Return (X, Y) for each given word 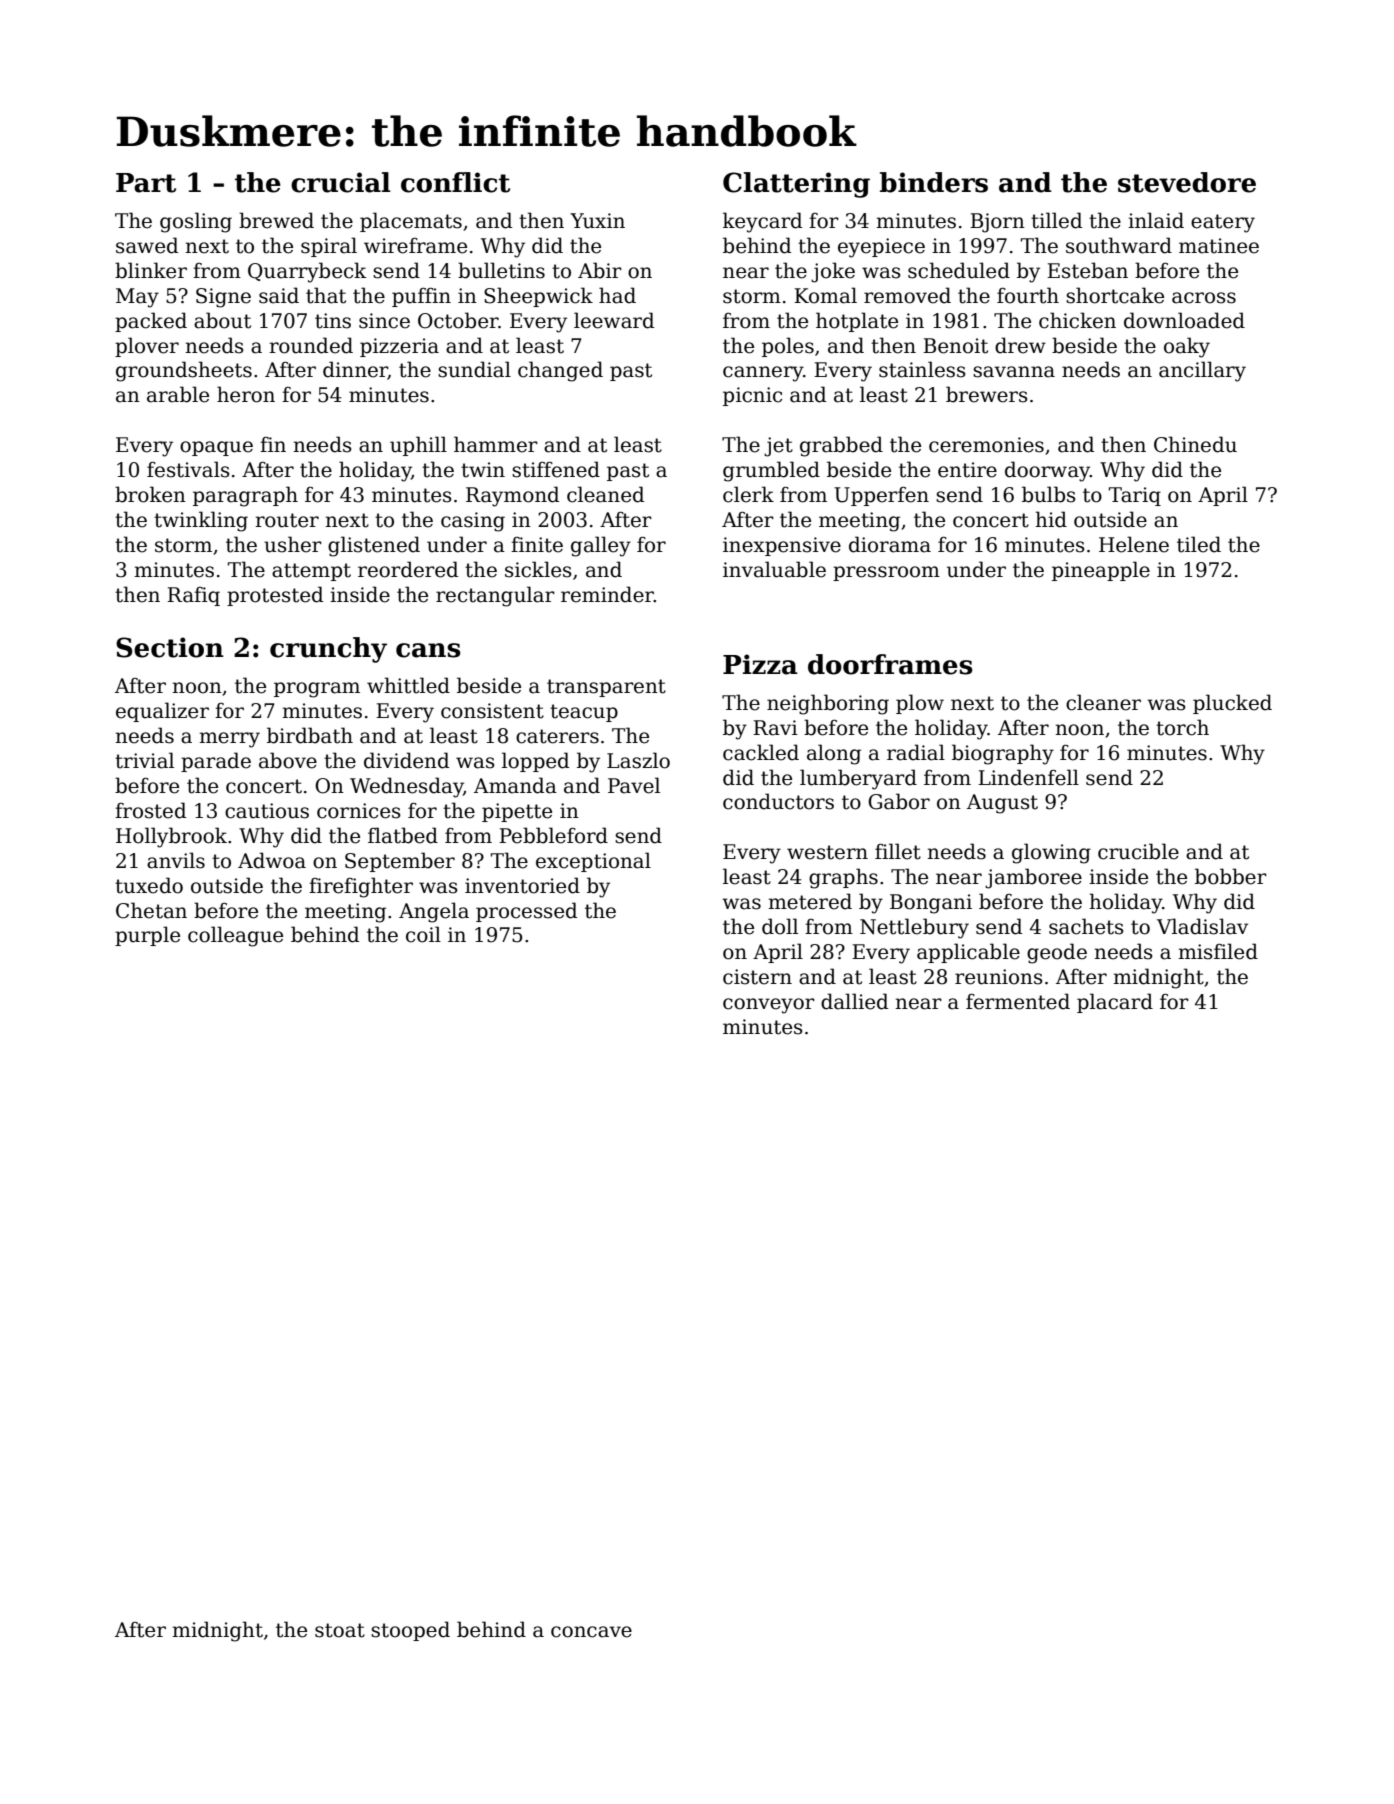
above (288, 760)
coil (423, 934)
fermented (1018, 1001)
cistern (757, 977)
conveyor (769, 1006)
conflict (455, 182)
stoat (340, 1630)
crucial (341, 182)
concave (591, 1632)
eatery (1223, 223)
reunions (999, 977)
